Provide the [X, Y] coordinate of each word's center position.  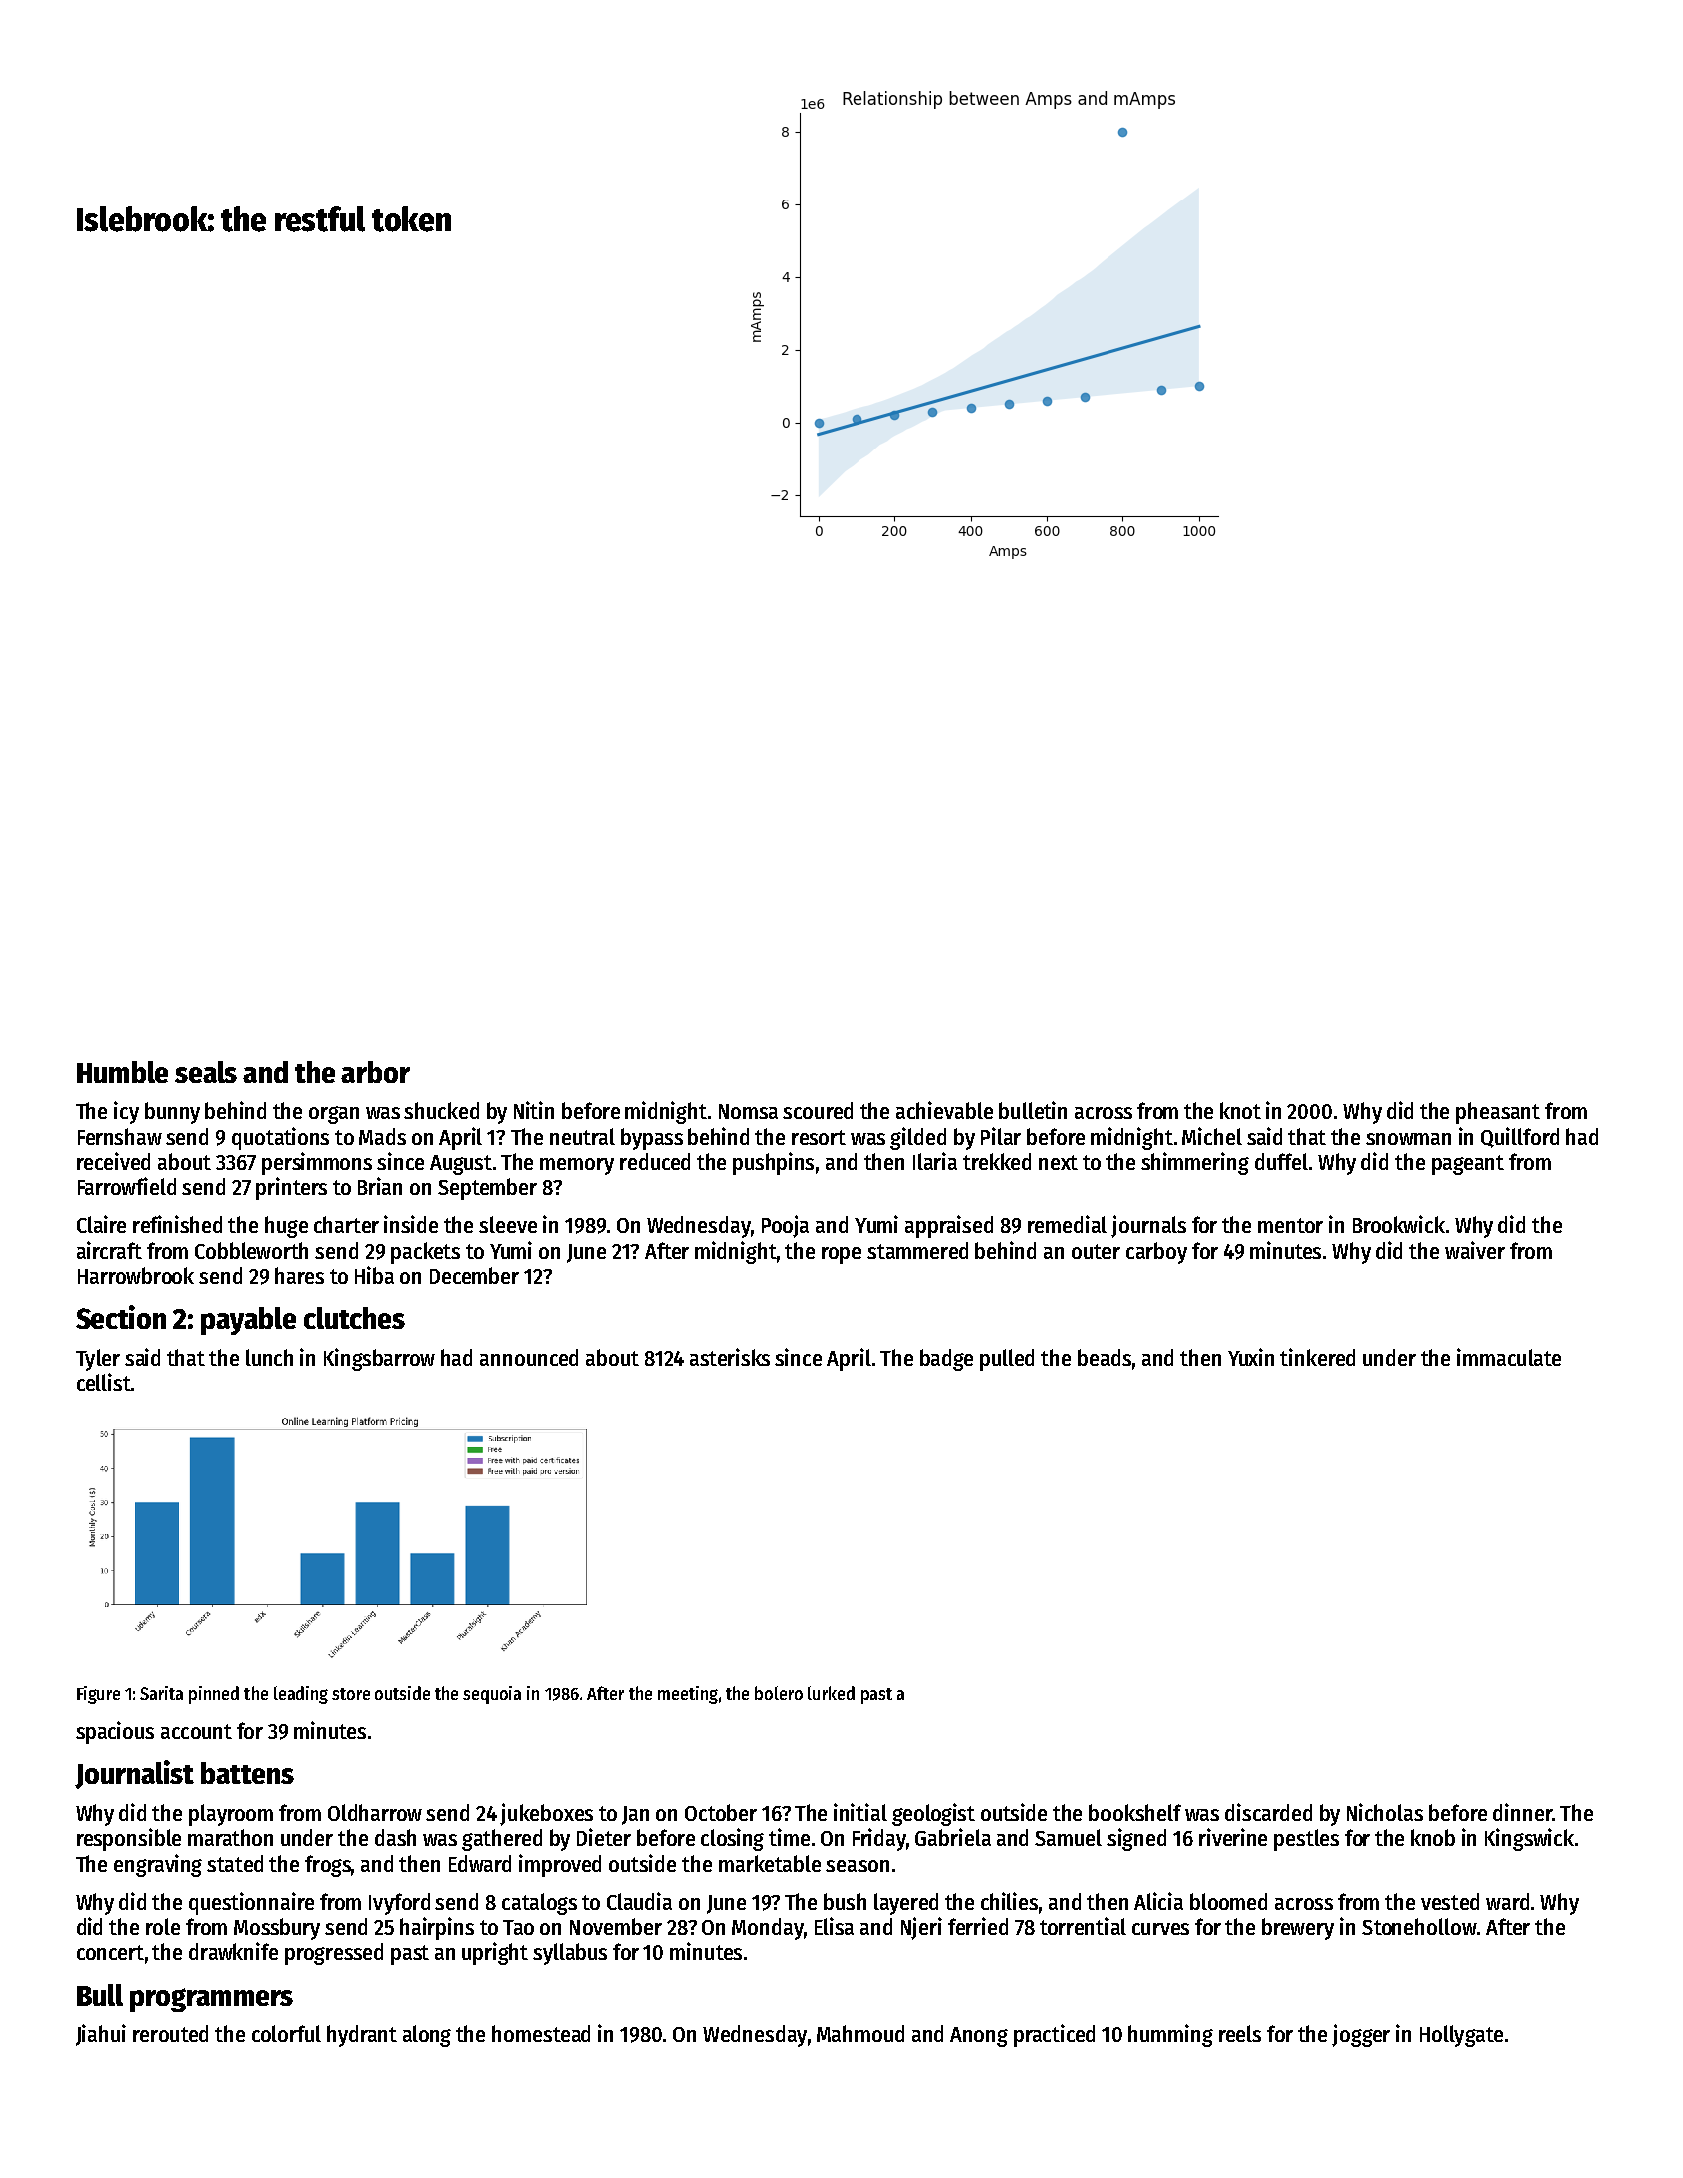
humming [1170, 2035]
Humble [122, 1072]
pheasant [1498, 1113]
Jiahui [101, 2035]
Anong [979, 2037]
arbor [375, 1072]
